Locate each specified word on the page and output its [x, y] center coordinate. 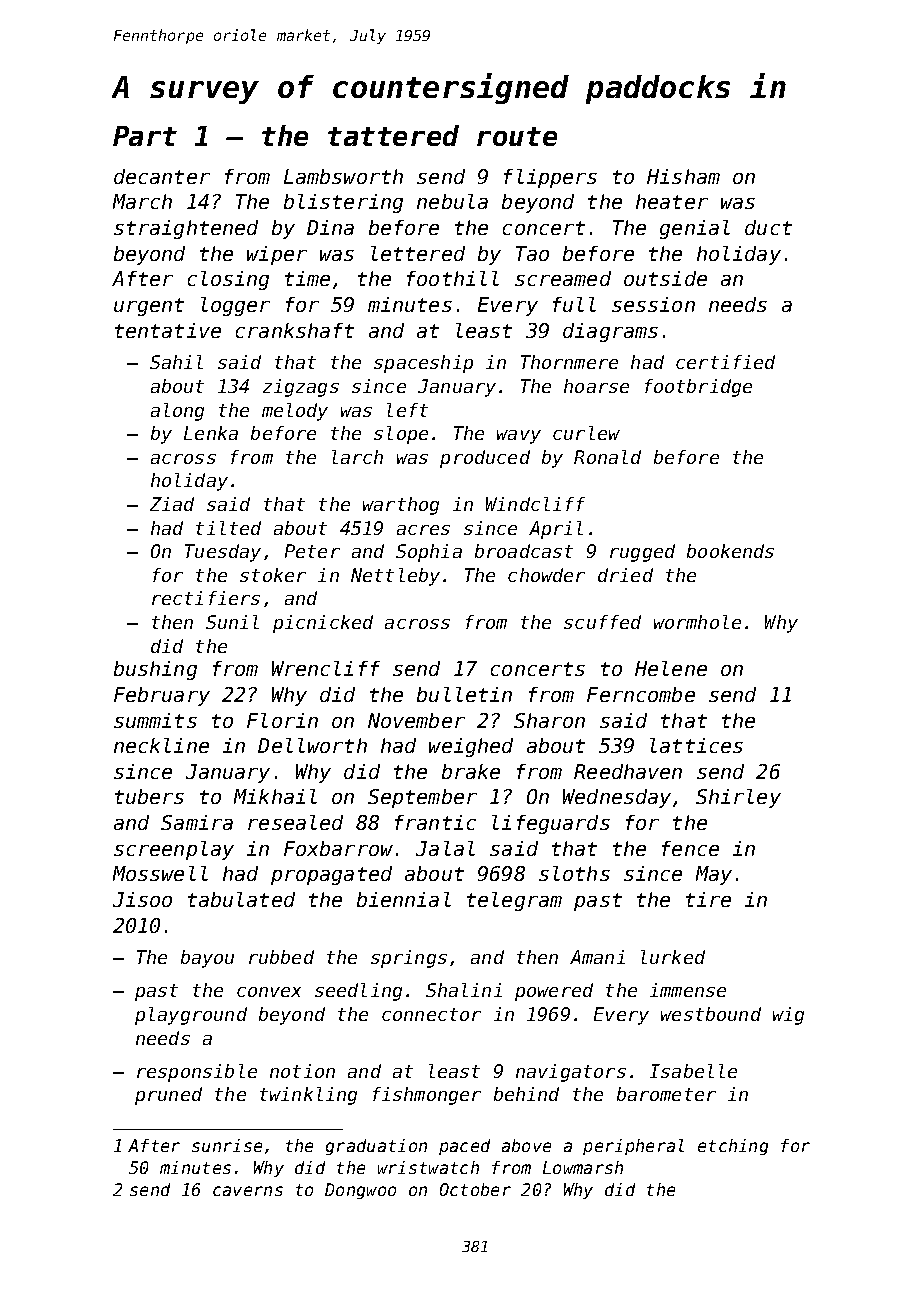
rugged [642, 553]
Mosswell [160, 873]
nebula [452, 201]
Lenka [211, 433]
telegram [514, 901]
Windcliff [535, 504]
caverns [248, 1191]
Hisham [683, 176]
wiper [277, 255]
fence [690, 848]
